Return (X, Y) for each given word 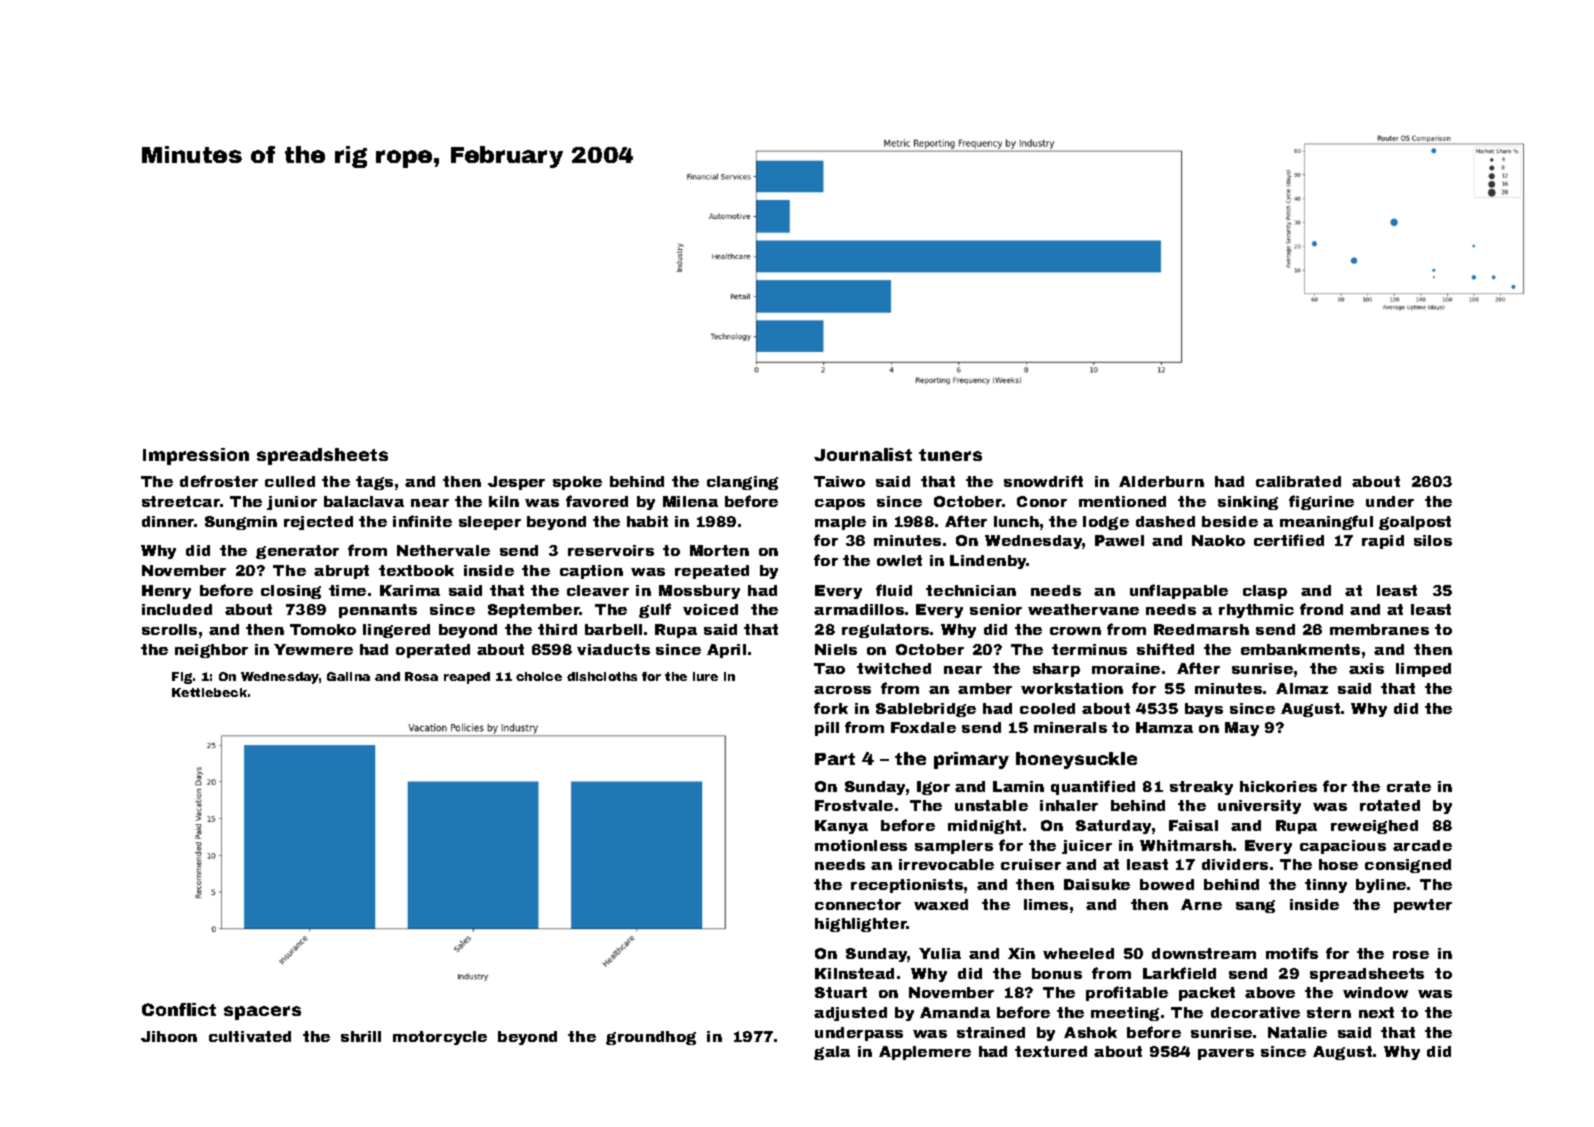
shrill (361, 1036)
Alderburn (1161, 481)
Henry (166, 592)
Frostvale (854, 805)
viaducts (613, 649)
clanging (742, 483)
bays (1204, 710)
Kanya (841, 827)
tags (374, 483)
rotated (1390, 805)
